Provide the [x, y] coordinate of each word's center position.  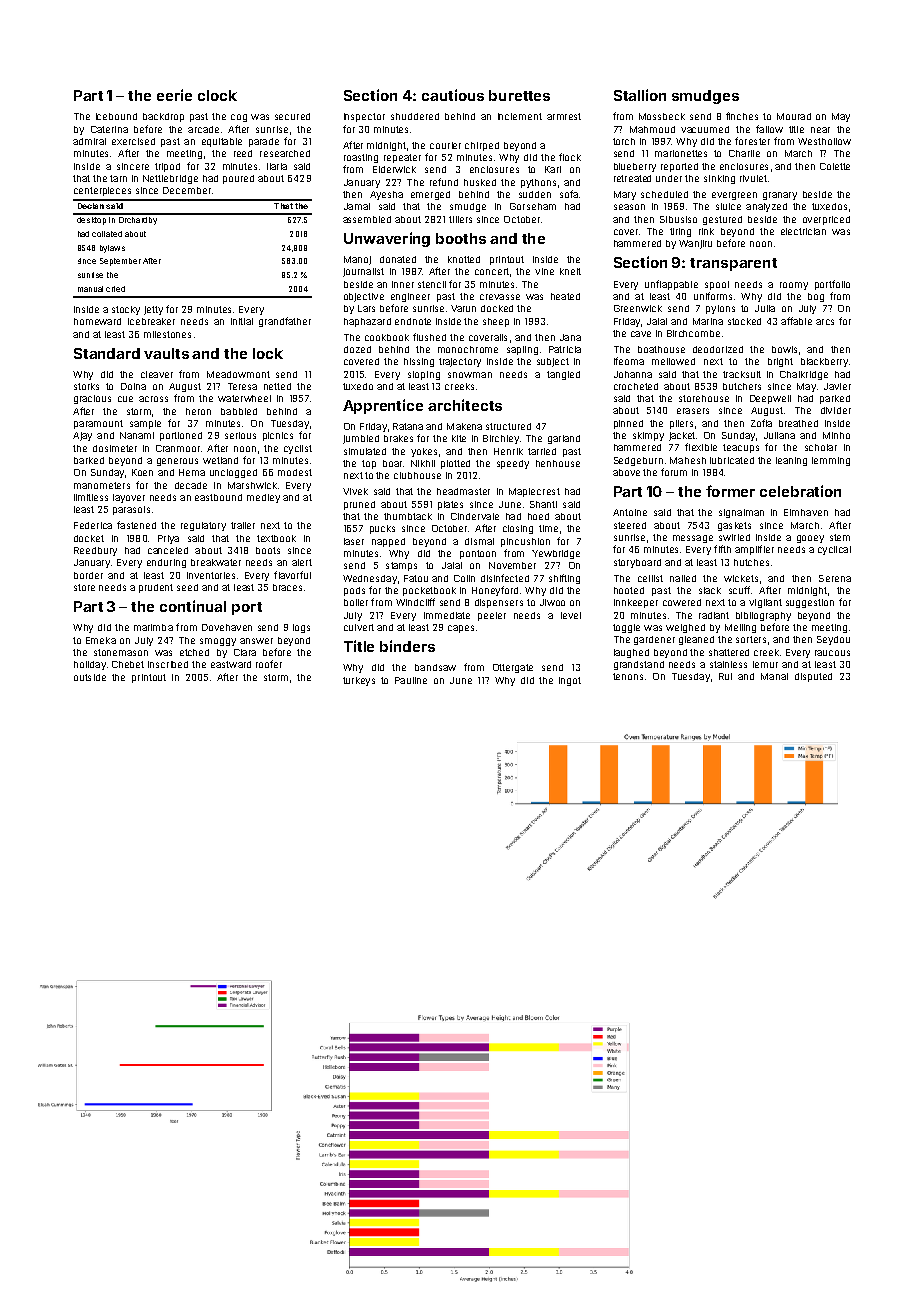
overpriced [826, 220]
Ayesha [386, 195]
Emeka [101, 640]
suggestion [810, 603]
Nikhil [423, 463]
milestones [167, 334]
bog [816, 297]
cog [239, 118]
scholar [821, 447]
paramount [98, 424]
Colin [464, 578]
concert [492, 271]
